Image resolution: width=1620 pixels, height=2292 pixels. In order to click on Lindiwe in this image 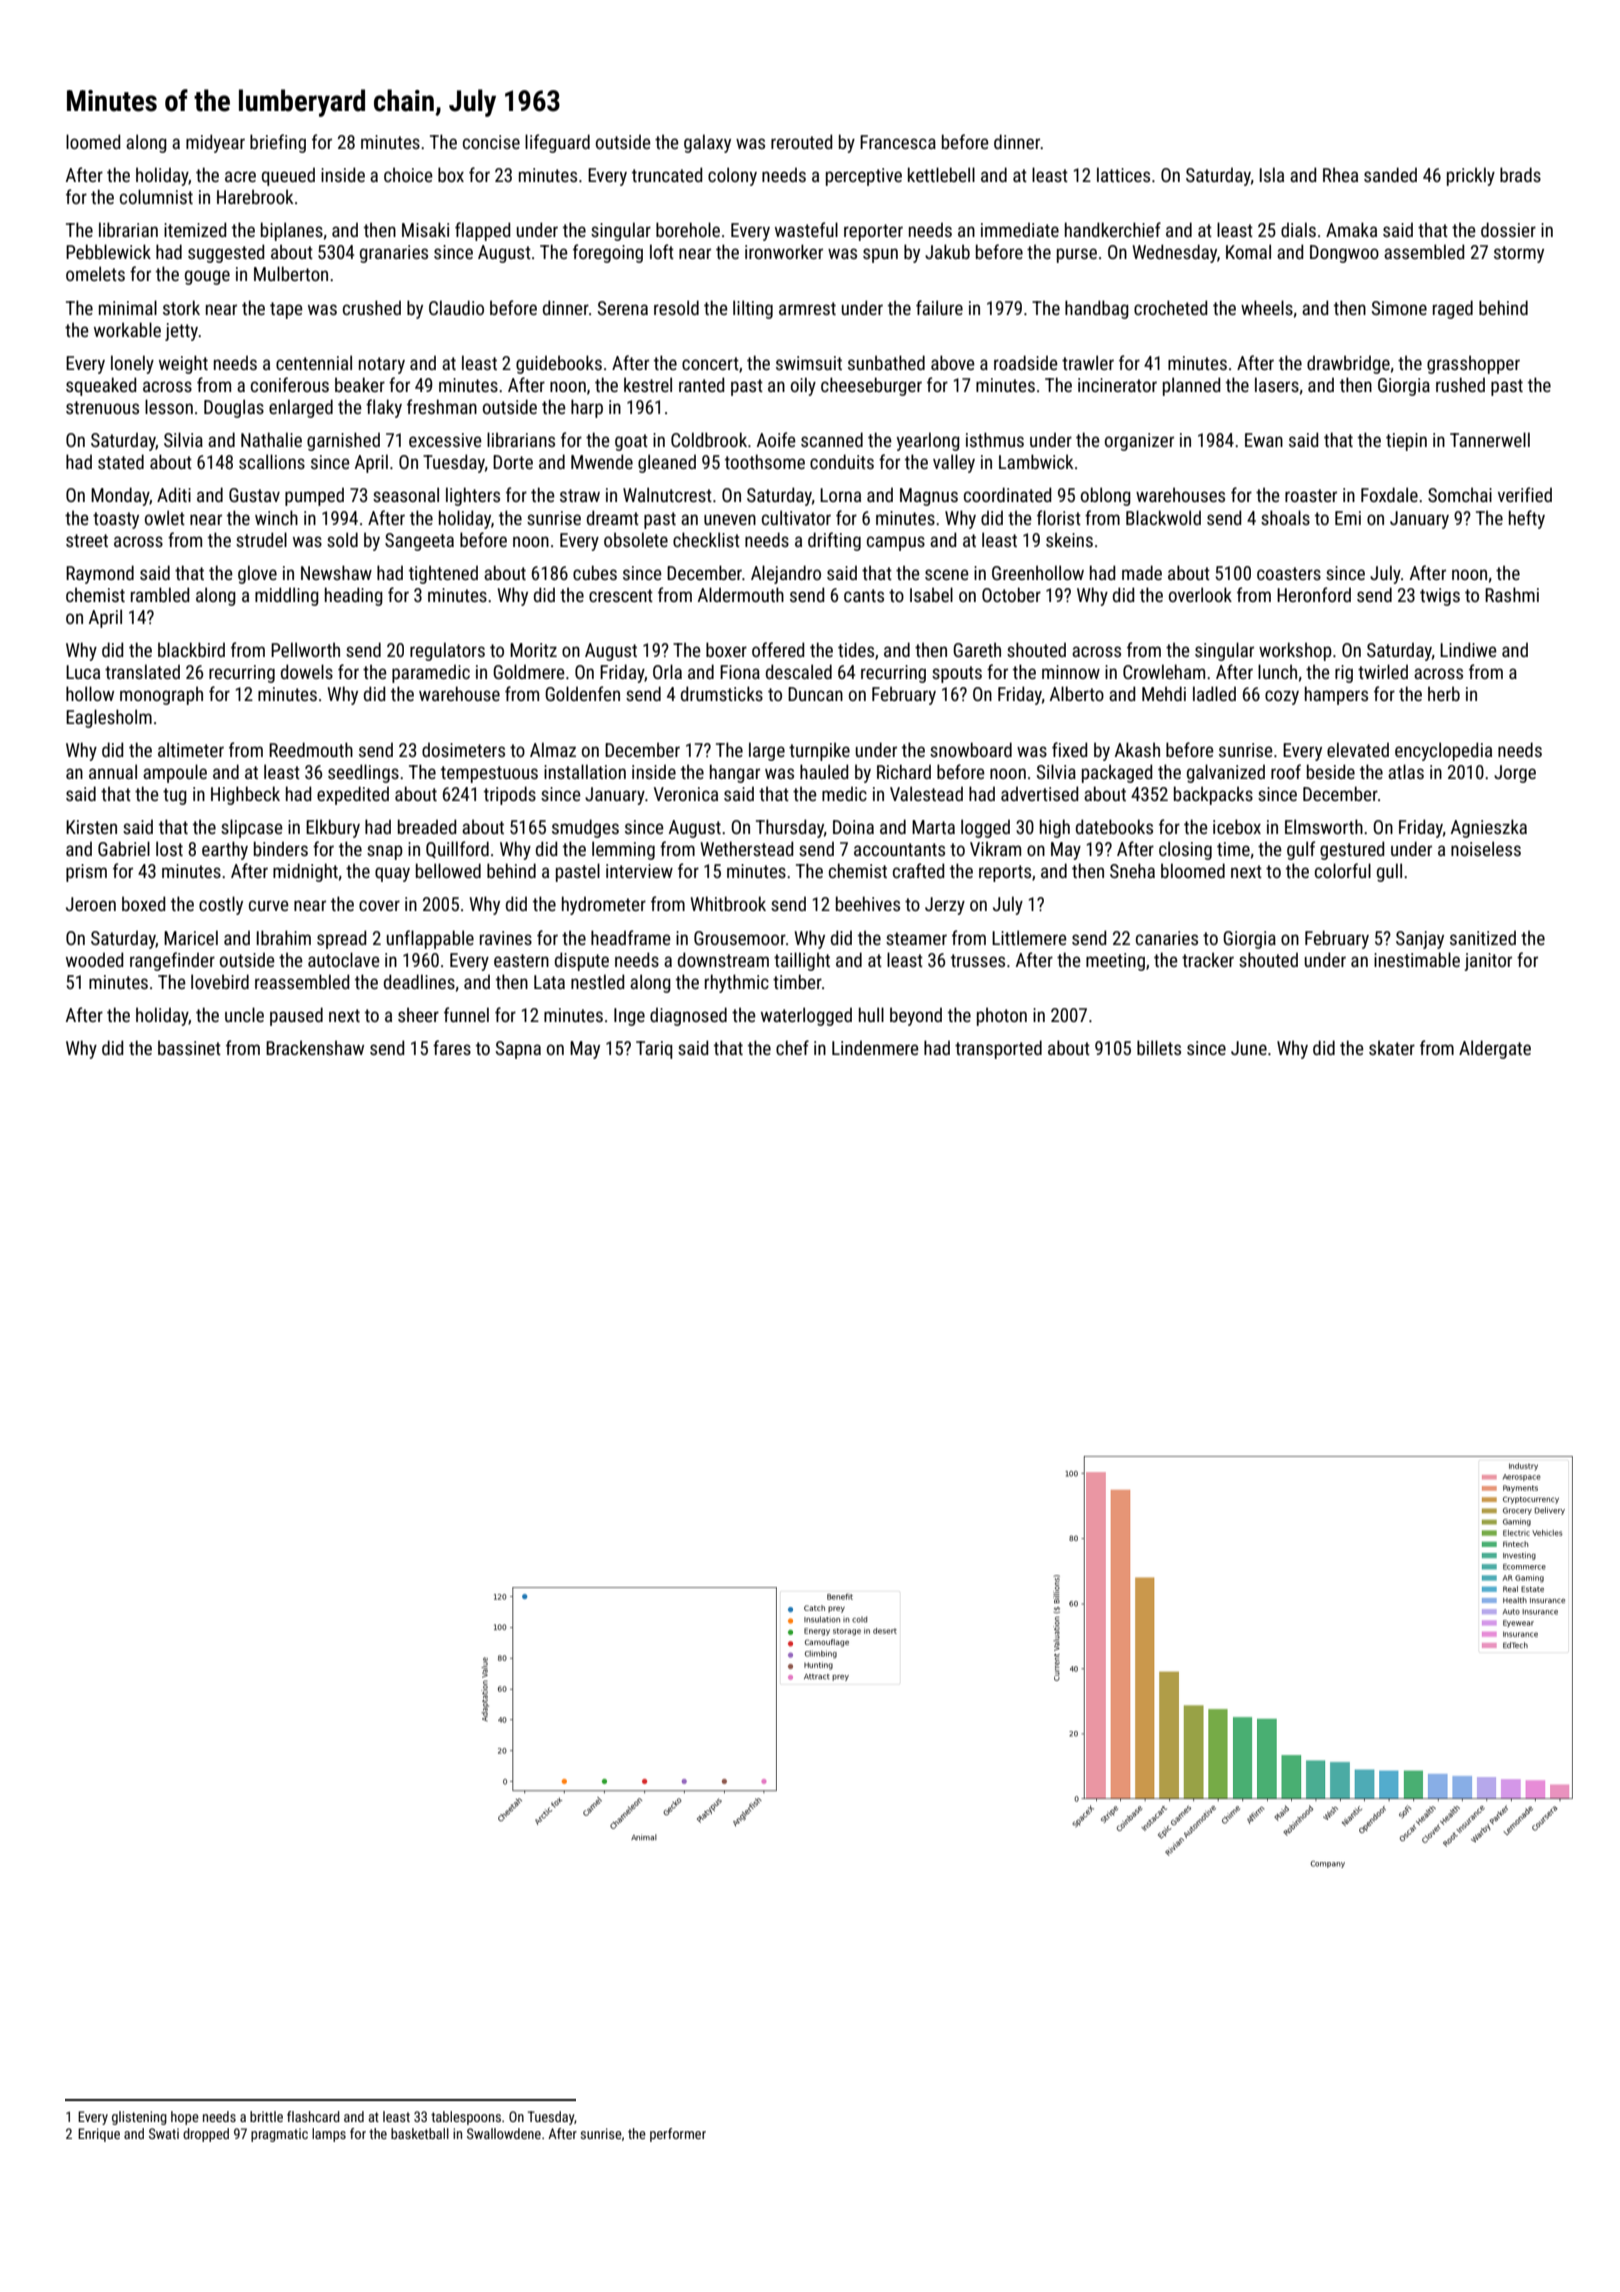, I will do `click(1468, 649)`.
